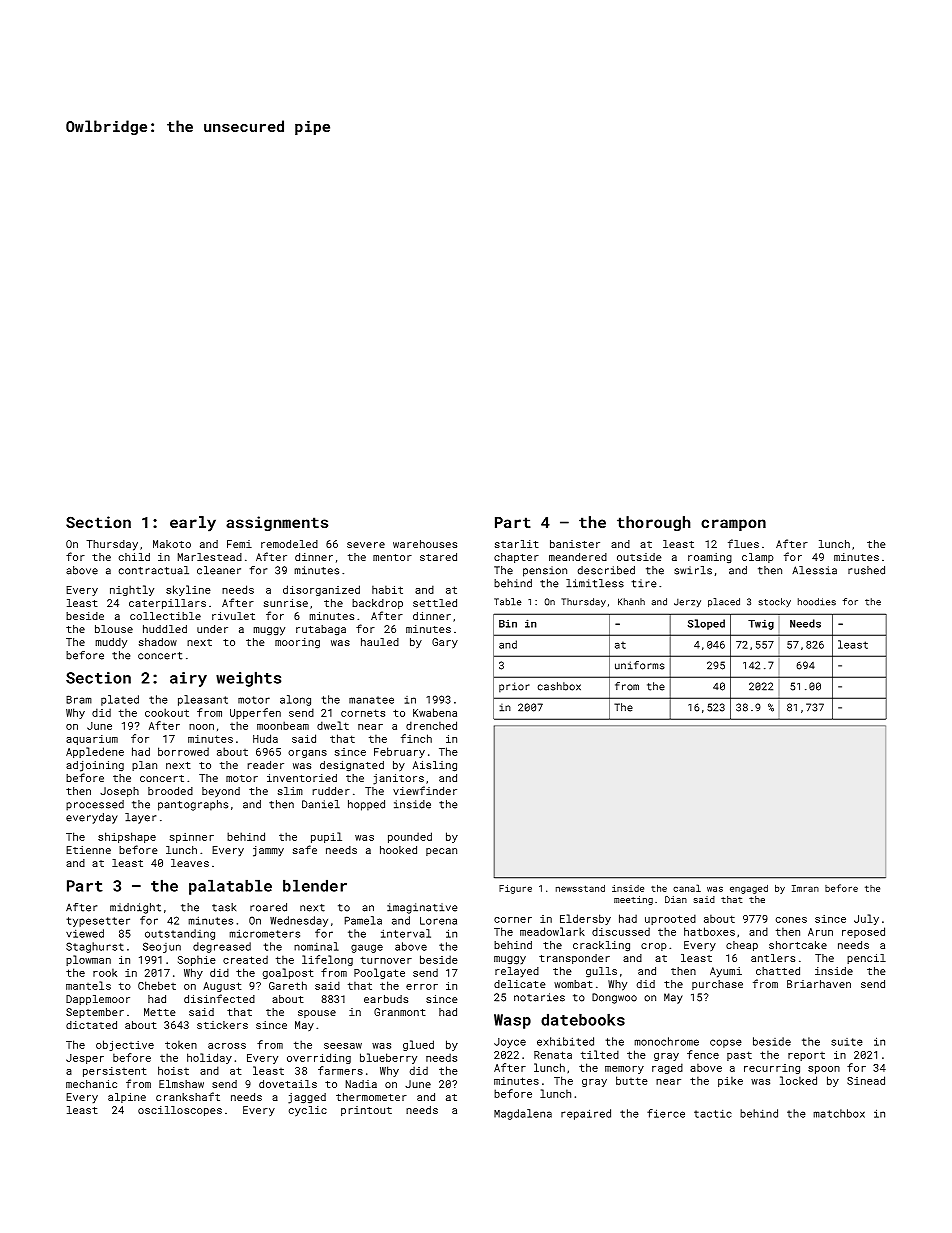  Describe the element at coordinates (224, 907) in the screenshot. I see `task` at that location.
